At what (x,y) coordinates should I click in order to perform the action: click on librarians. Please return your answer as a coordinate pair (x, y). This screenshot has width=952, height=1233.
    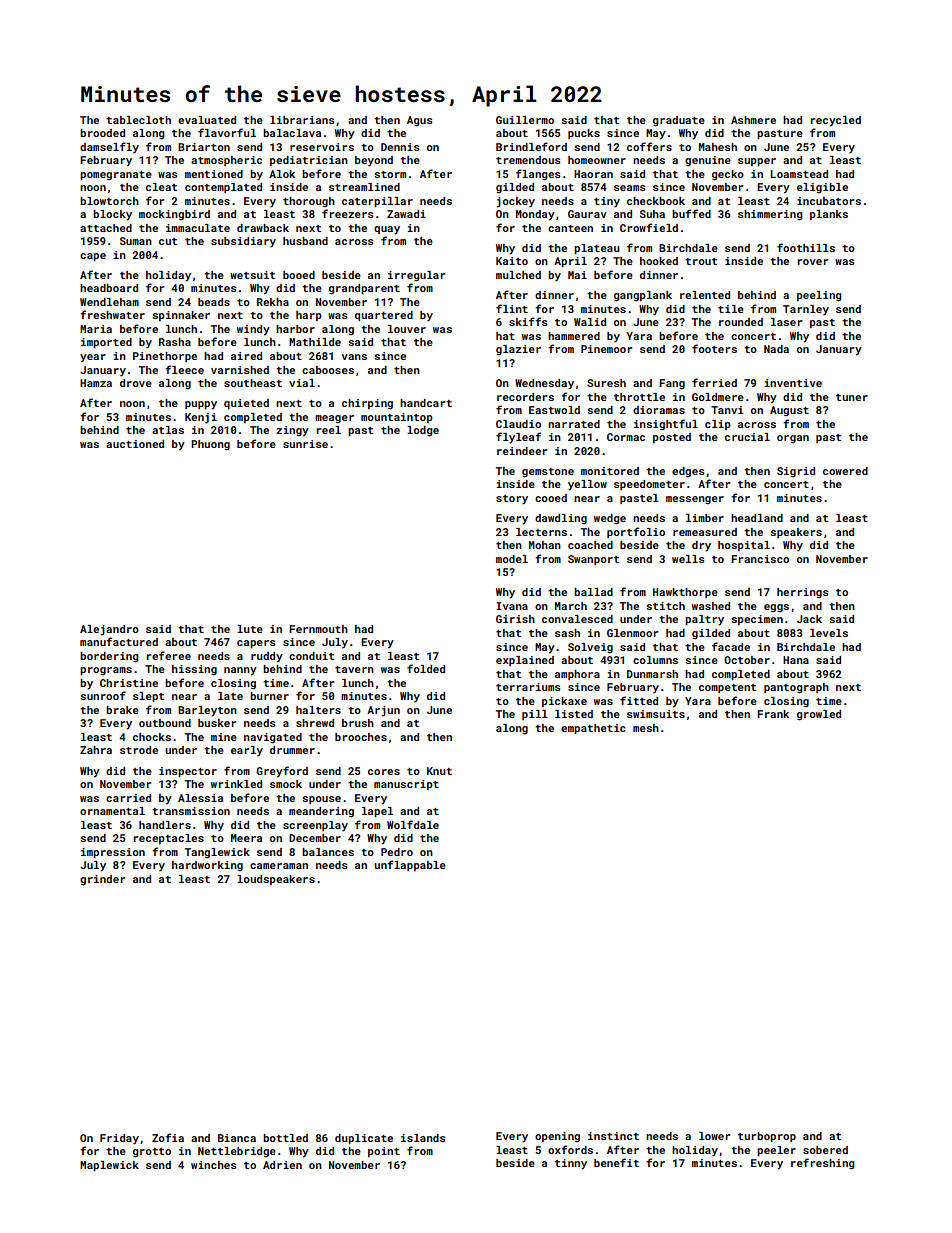
    Looking at the image, I should click on (302, 120).
